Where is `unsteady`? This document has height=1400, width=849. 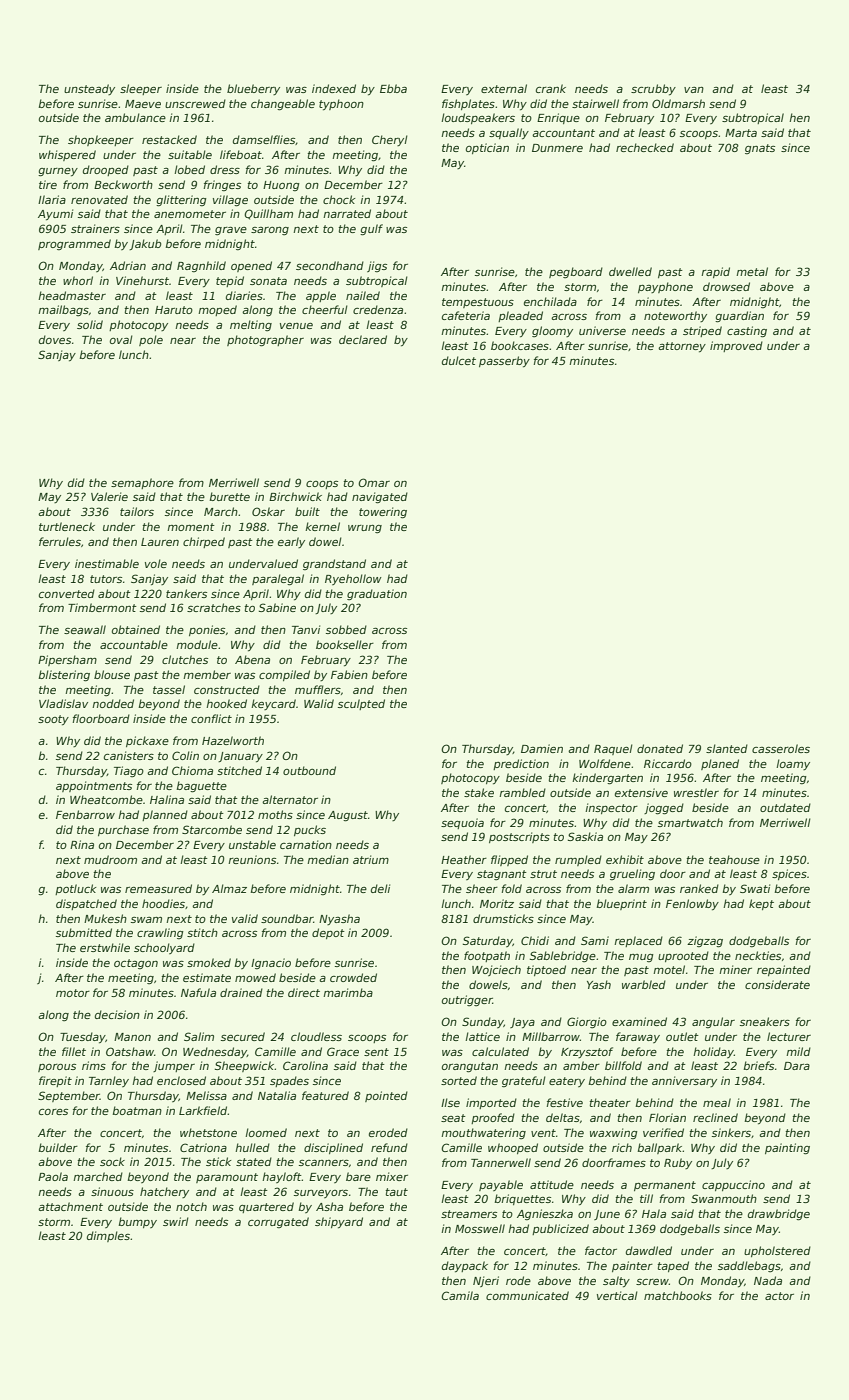
unsteady is located at coordinates (89, 89).
